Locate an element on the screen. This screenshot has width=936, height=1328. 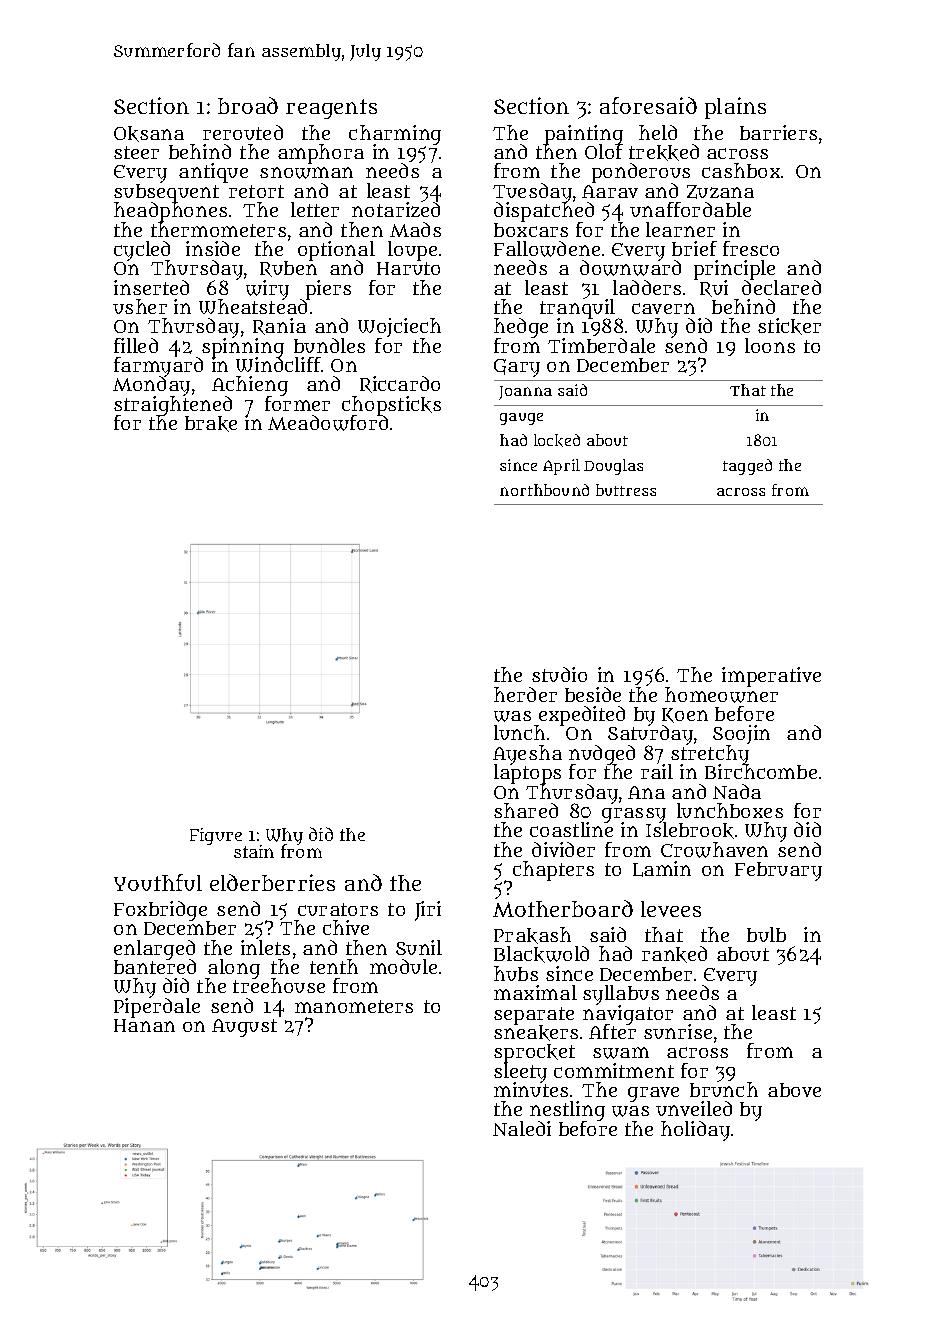
stain is located at coordinates (254, 851).
